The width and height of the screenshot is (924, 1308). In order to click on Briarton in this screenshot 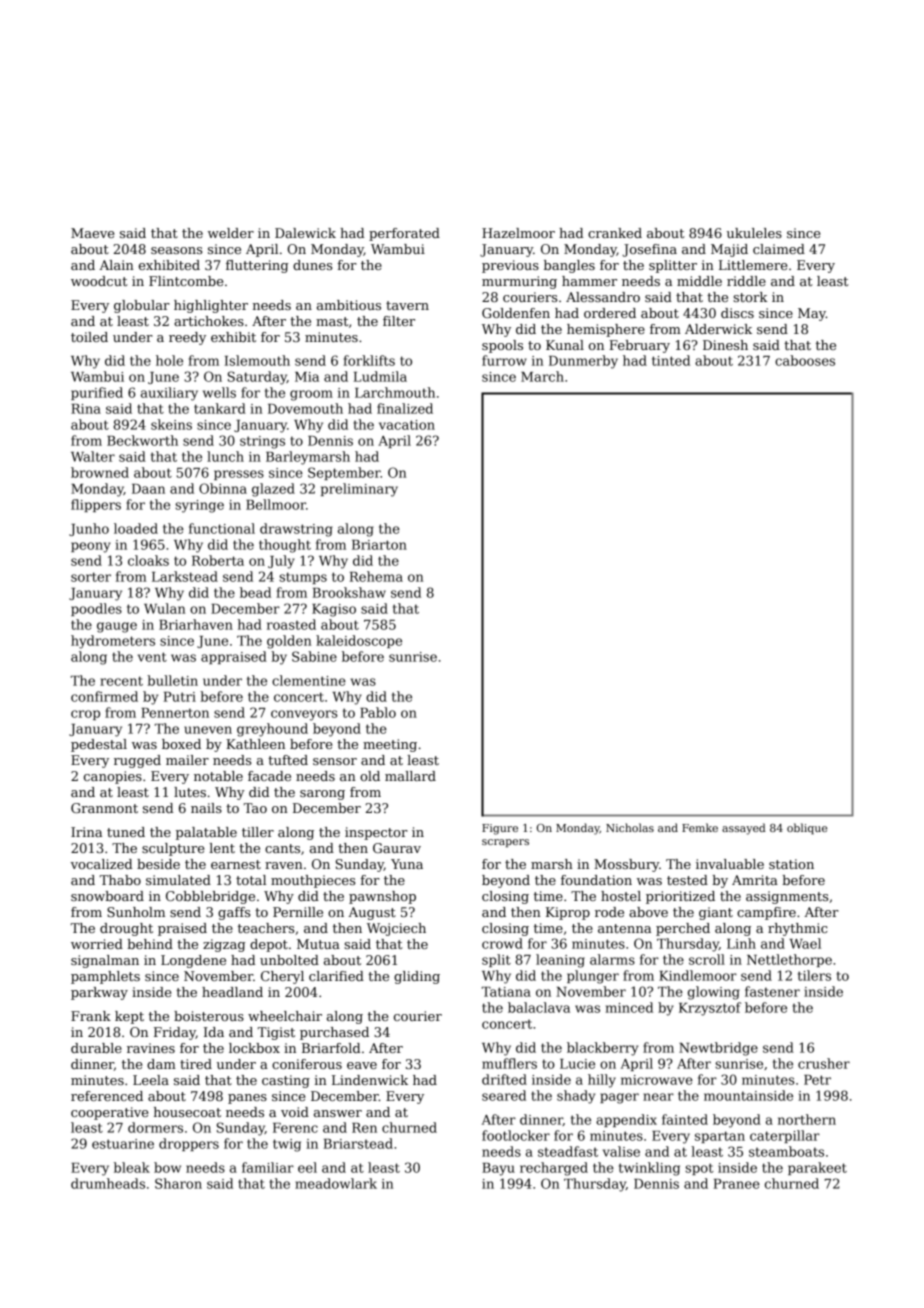, I will do `click(379, 545)`.
